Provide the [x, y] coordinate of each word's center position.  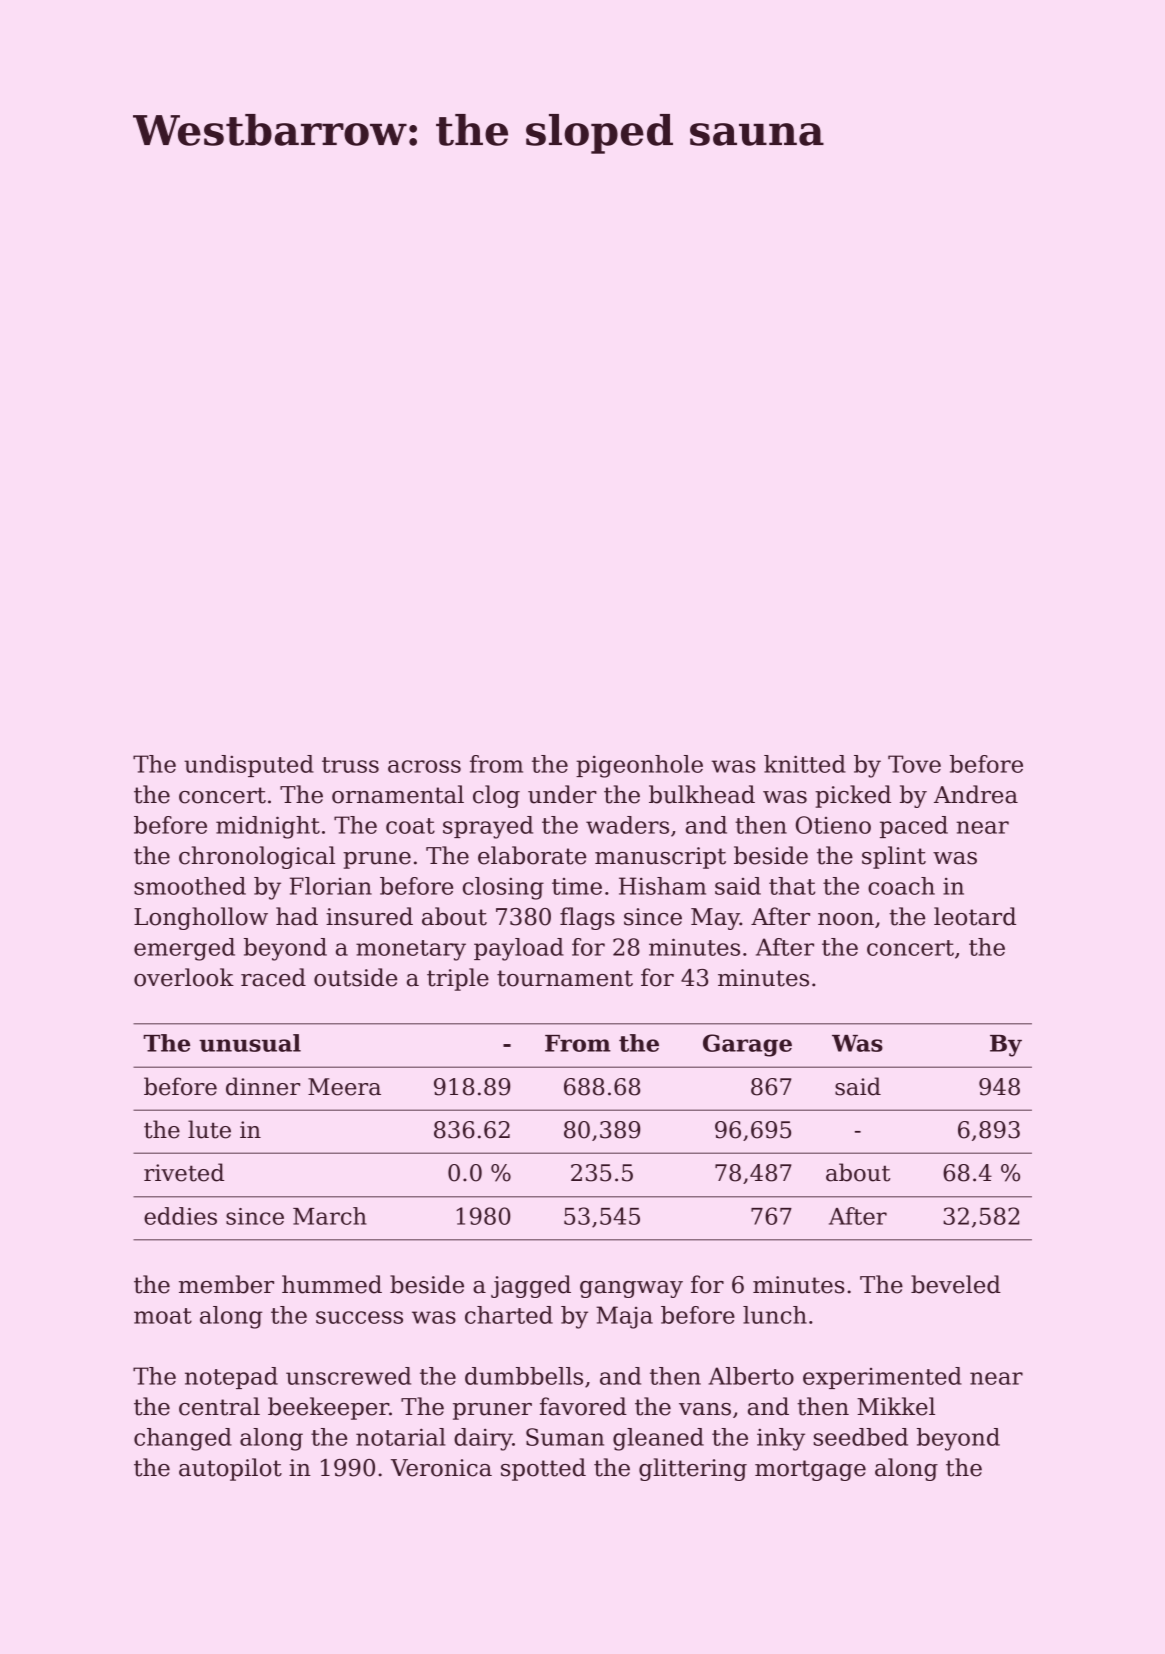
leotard [975, 916]
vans [705, 1409]
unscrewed [348, 1376]
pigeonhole [639, 766]
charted [509, 1315]
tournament [565, 978]
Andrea [976, 794]
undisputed [249, 766]
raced [273, 977]
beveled [956, 1284]
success [359, 1317]
